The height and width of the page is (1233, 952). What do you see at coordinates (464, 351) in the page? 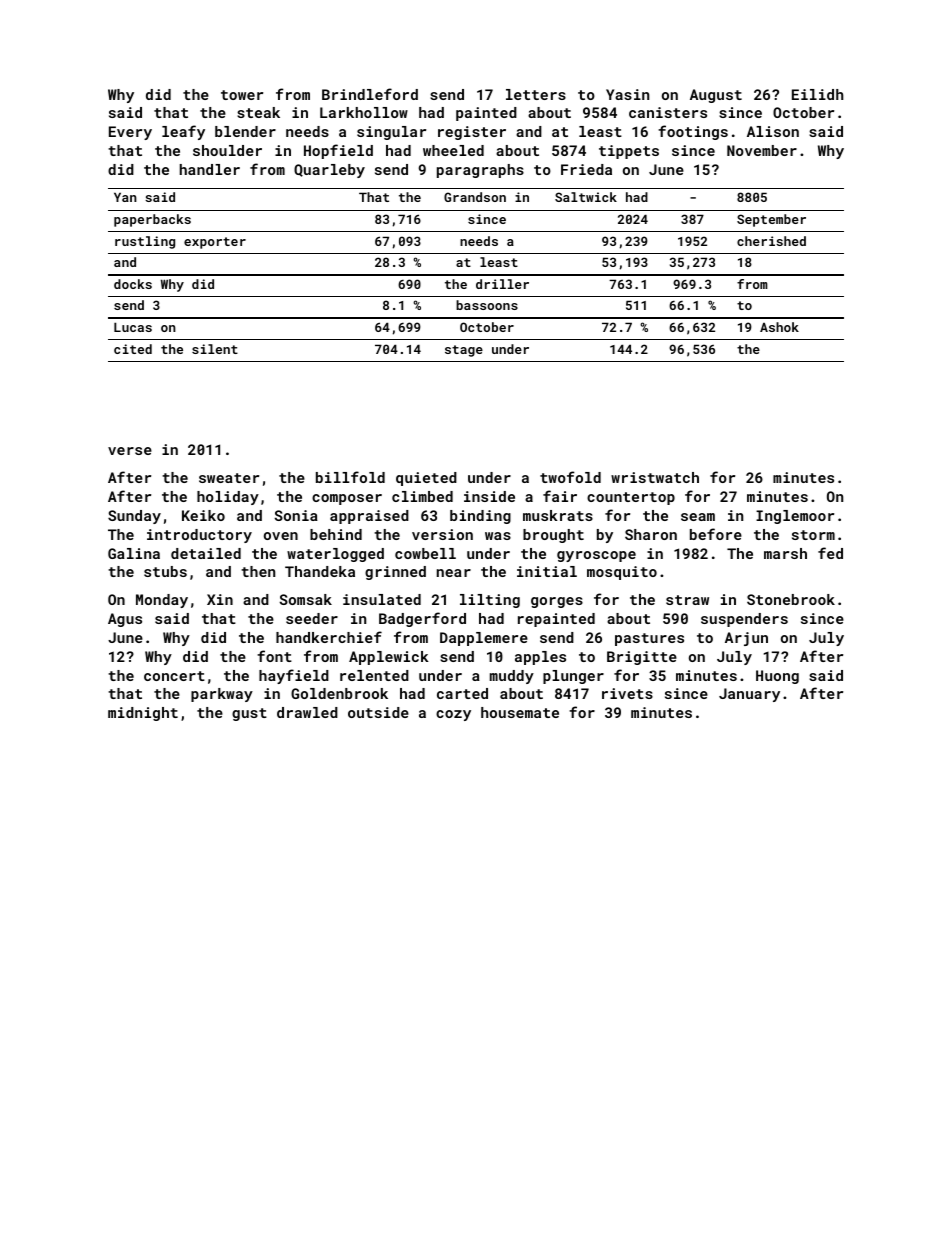
I see `stage` at bounding box center [464, 351].
